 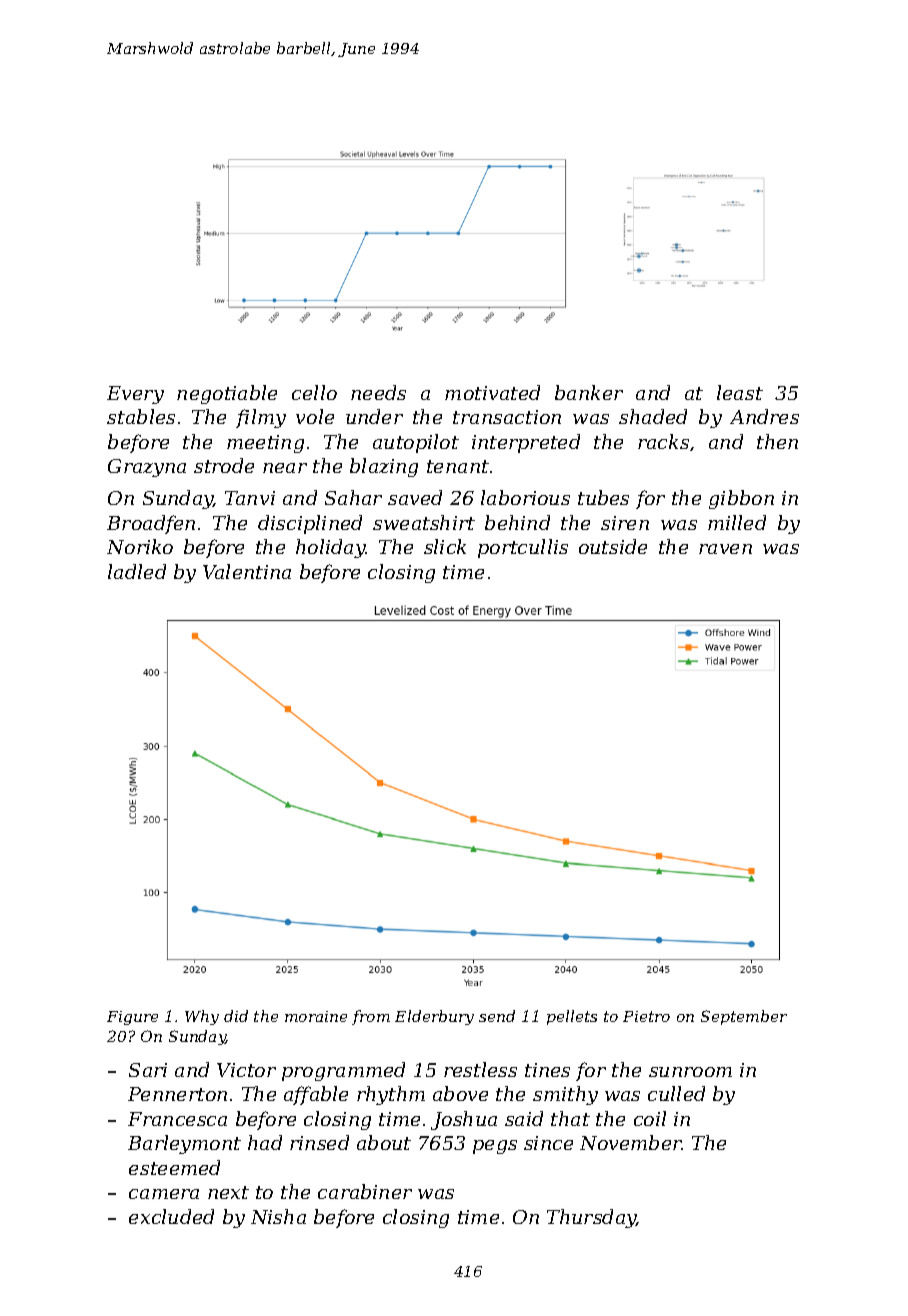 What do you see at coordinates (650, 1118) in the image?
I see `coil` at bounding box center [650, 1118].
